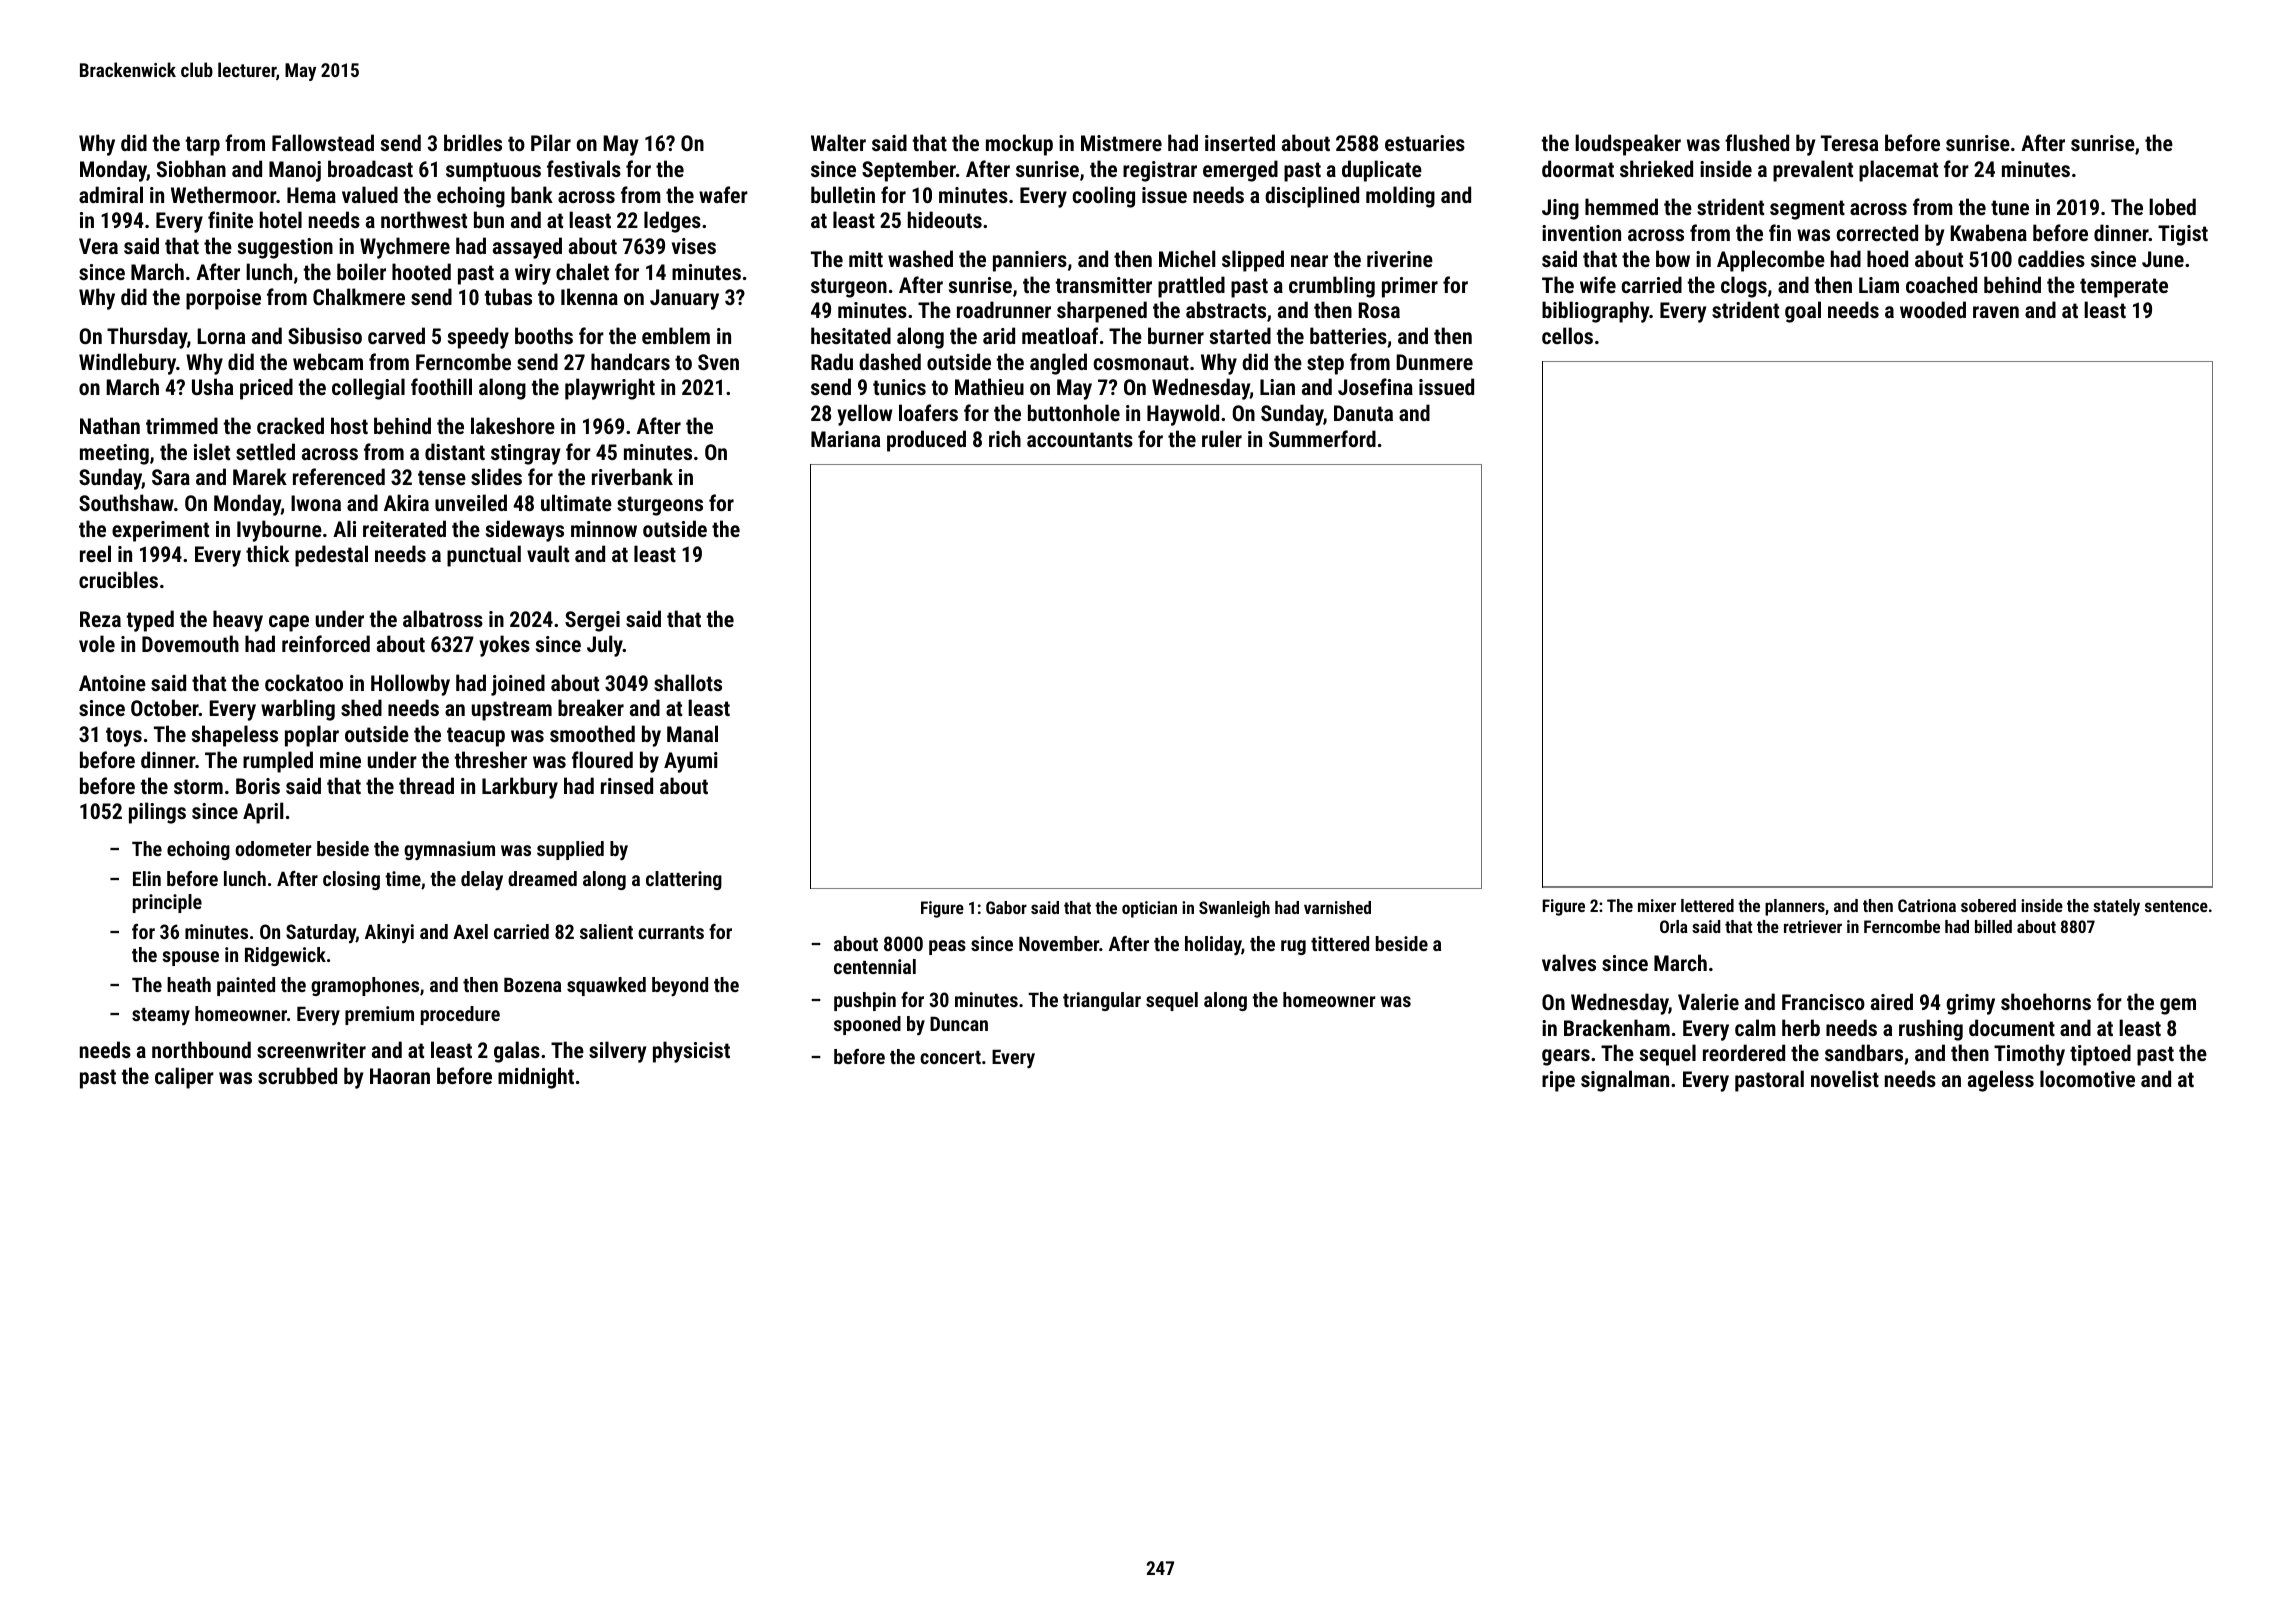  What do you see at coordinates (1322, 438) in the document?
I see `Summerford` at bounding box center [1322, 438].
